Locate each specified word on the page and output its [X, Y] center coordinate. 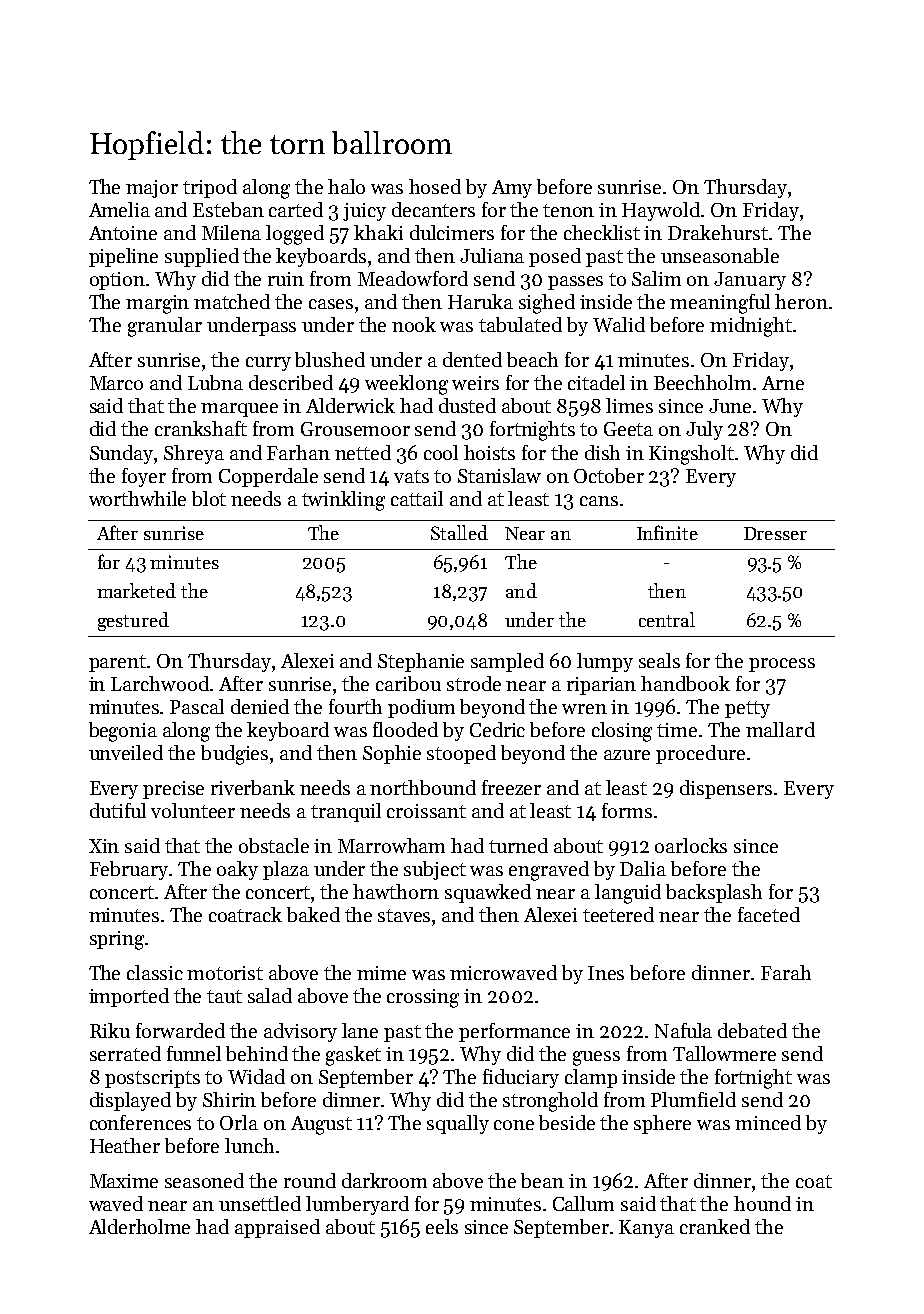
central [667, 619]
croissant [426, 811]
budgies [234, 755]
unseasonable [720, 255]
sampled [507, 662]
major [152, 189]
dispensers [726, 789]
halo [346, 186]
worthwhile [137, 498]
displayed [130, 1101]
